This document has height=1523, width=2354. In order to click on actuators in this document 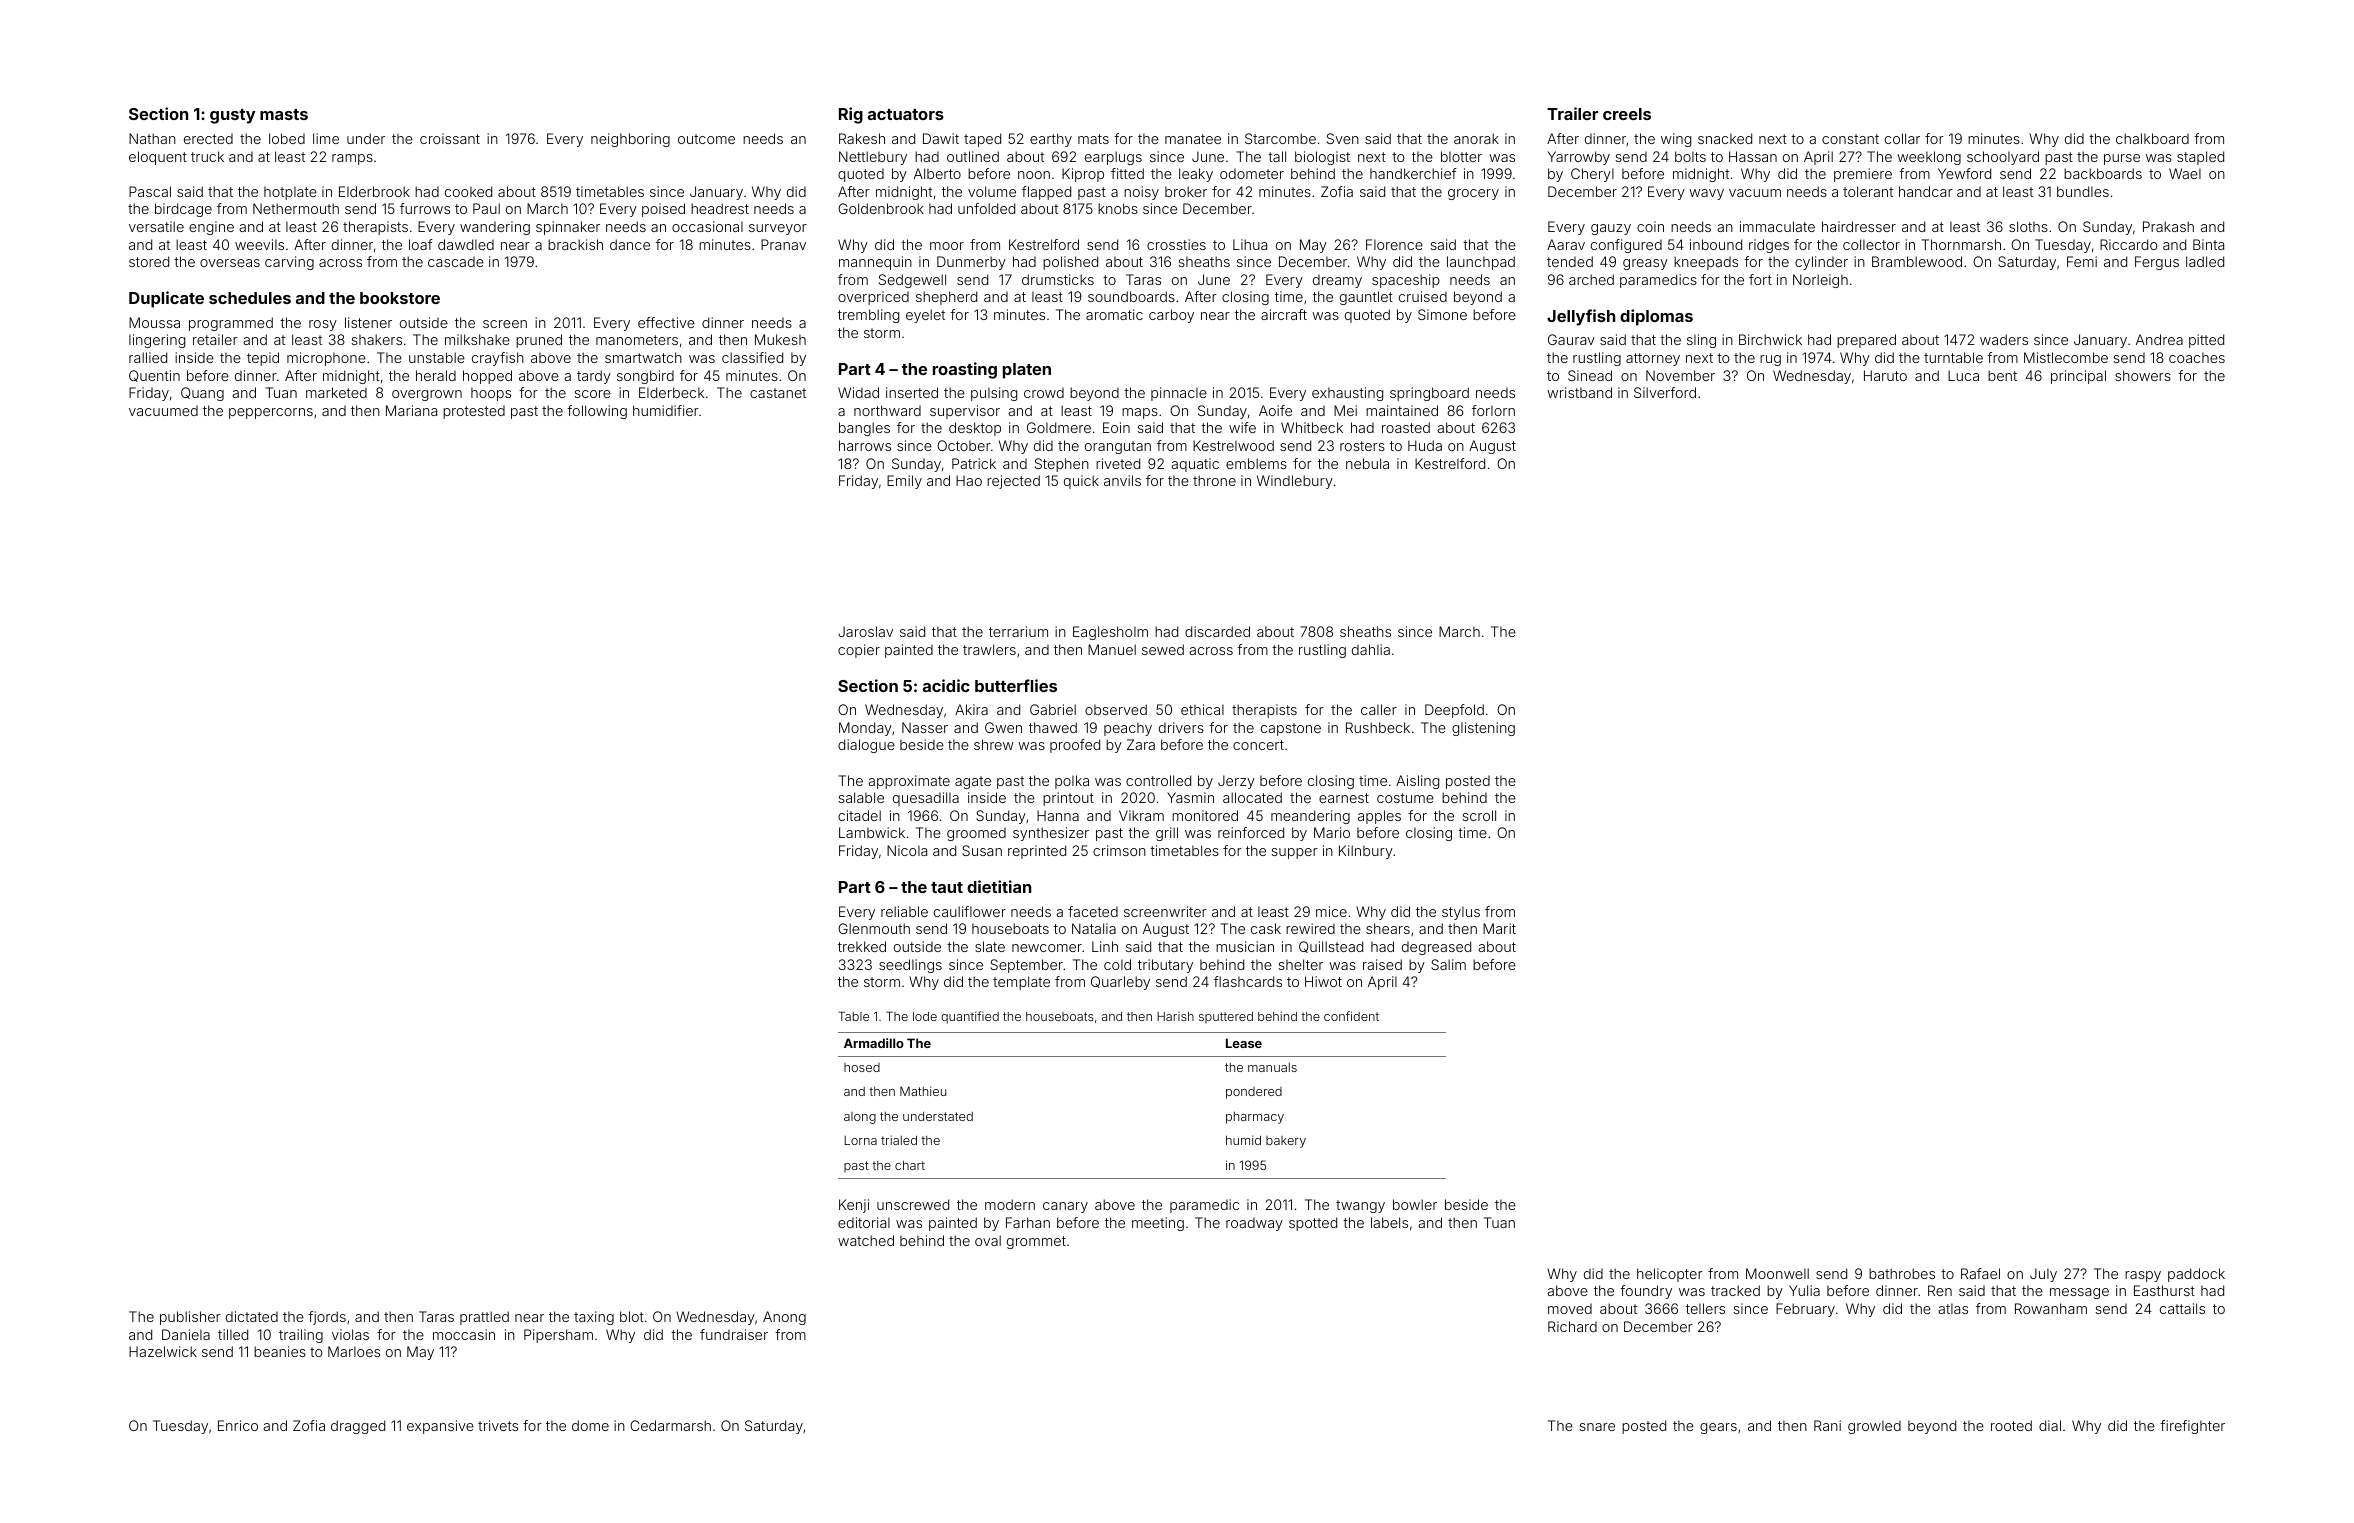, I will do `click(906, 114)`.
